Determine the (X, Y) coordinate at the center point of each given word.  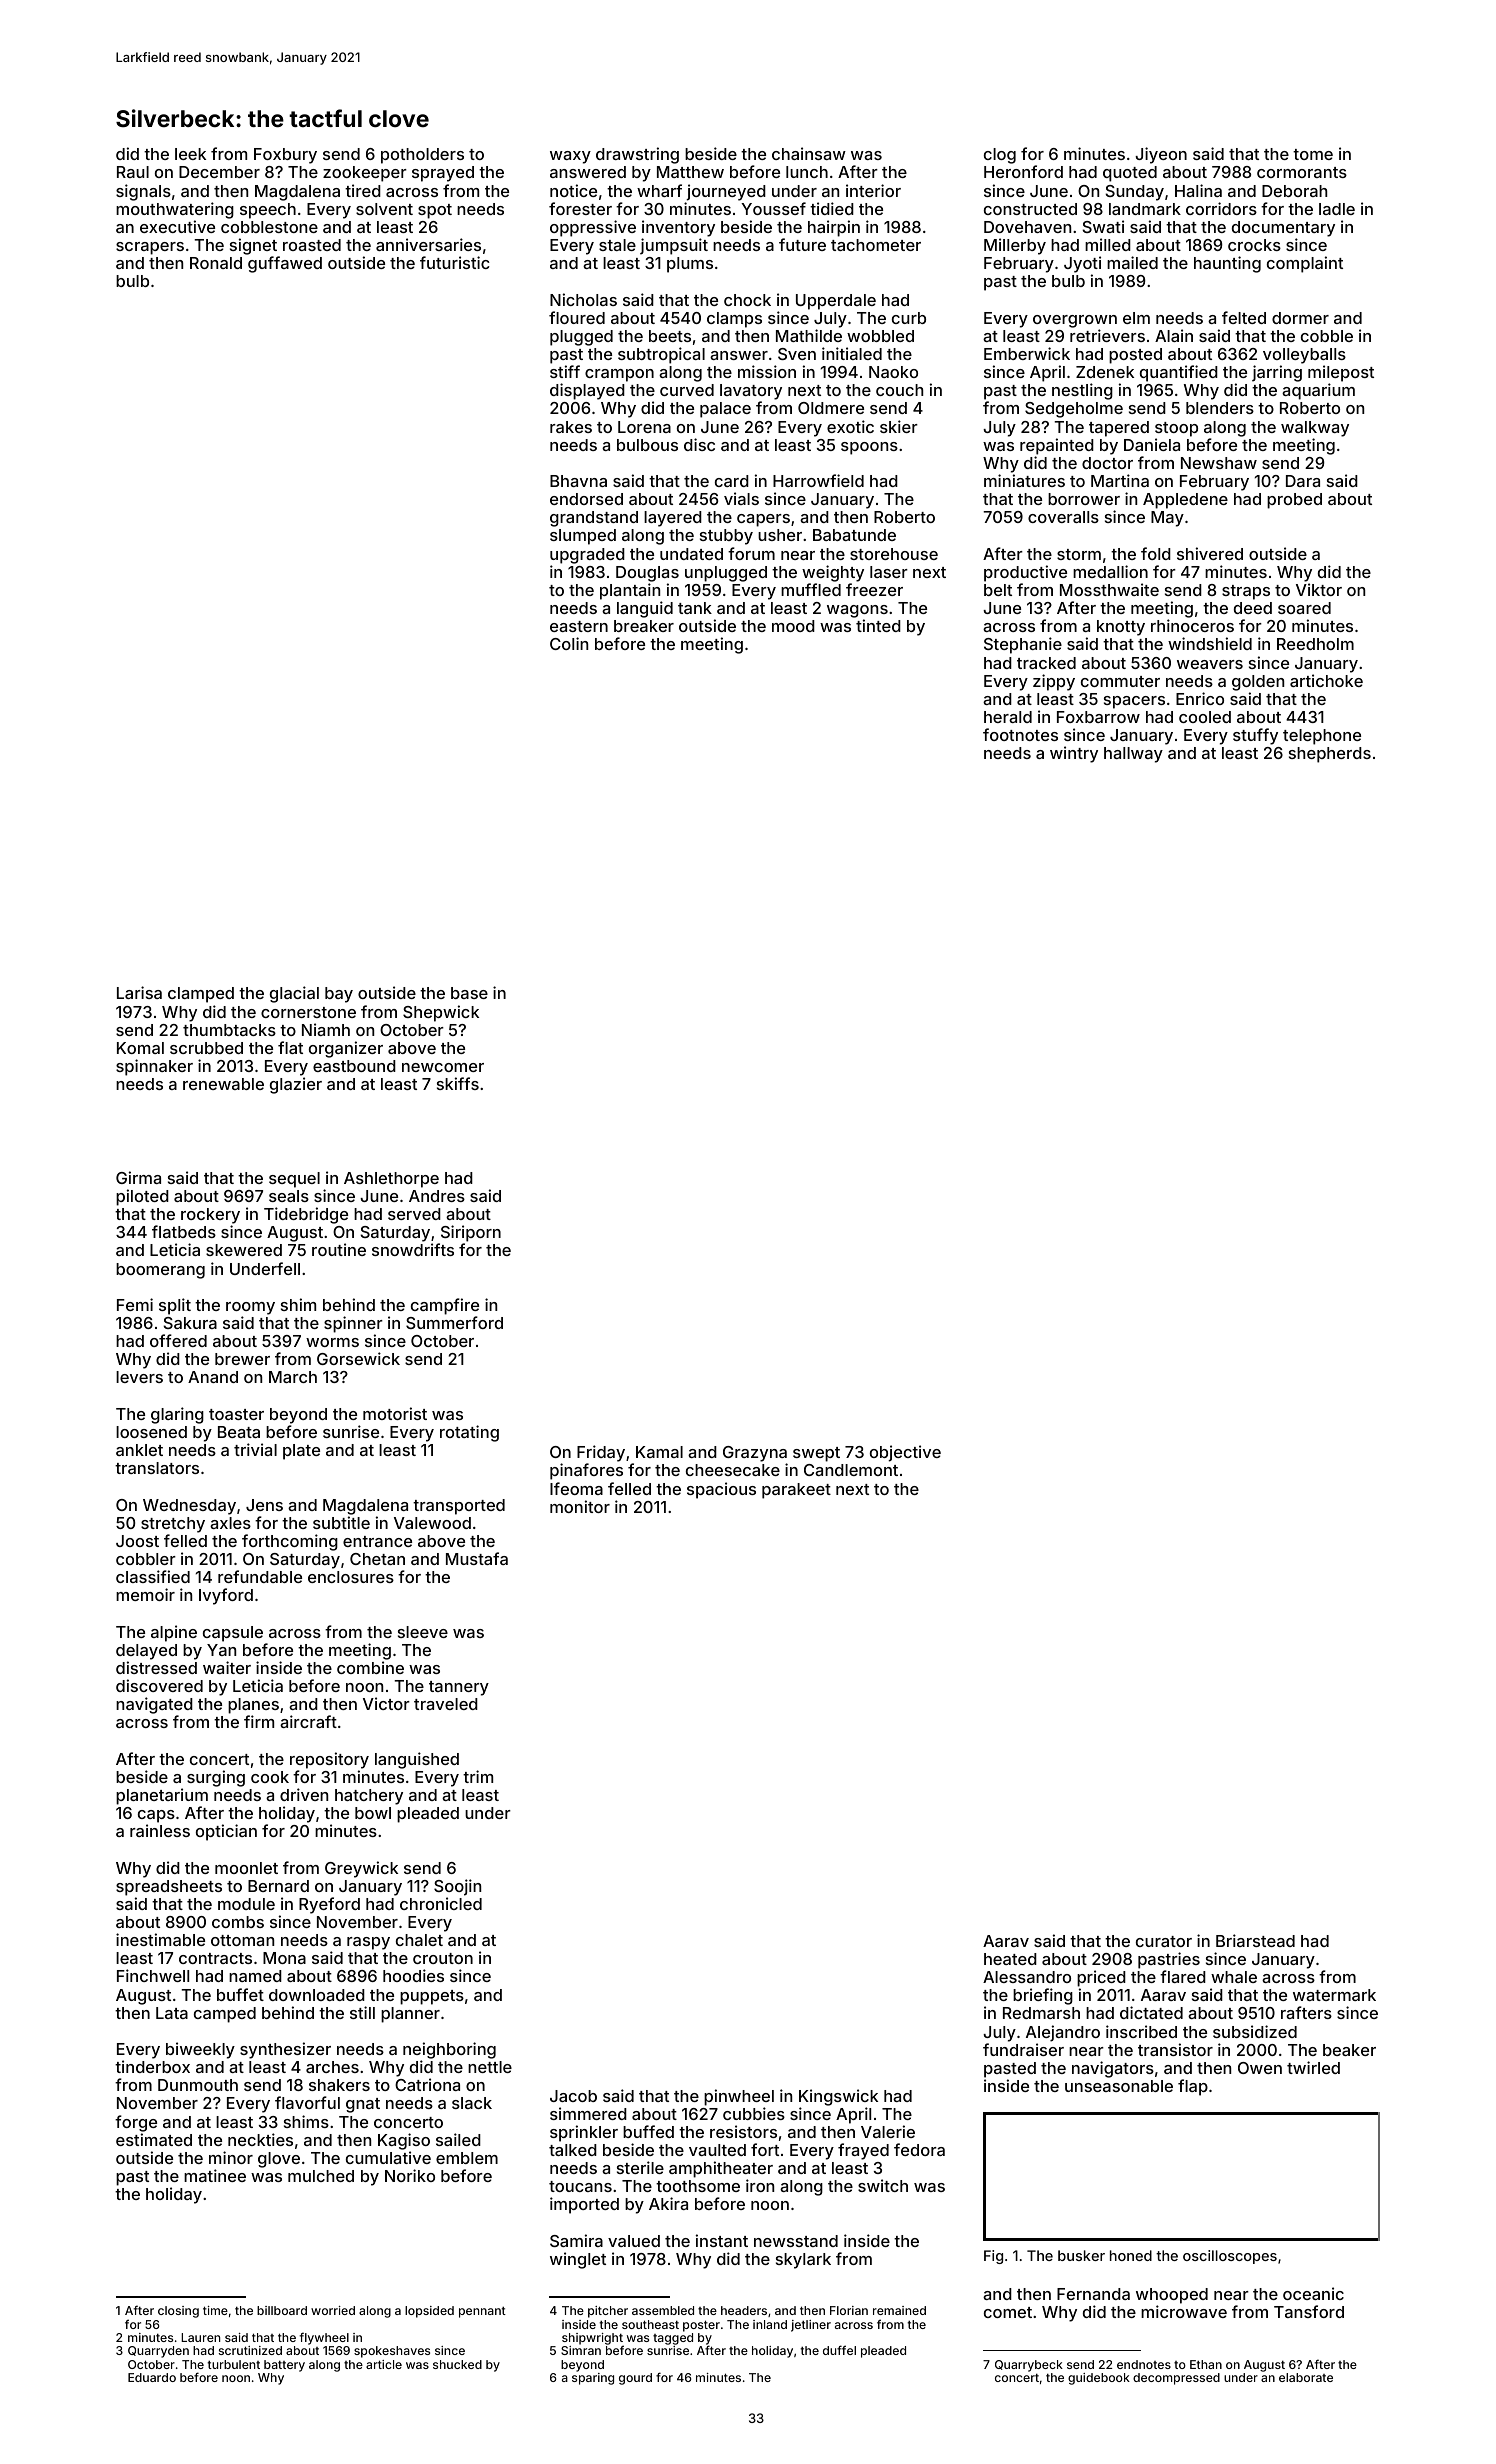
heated (1010, 1959)
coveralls (1063, 517)
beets (670, 336)
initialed (852, 353)
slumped (583, 537)
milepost (1341, 373)
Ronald (216, 263)
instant (722, 2240)
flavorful (307, 2102)
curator (1164, 1941)
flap (1193, 2087)
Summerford (454, 1322)
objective (905, 1453)
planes (253, 1706)
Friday (601, 1453)
